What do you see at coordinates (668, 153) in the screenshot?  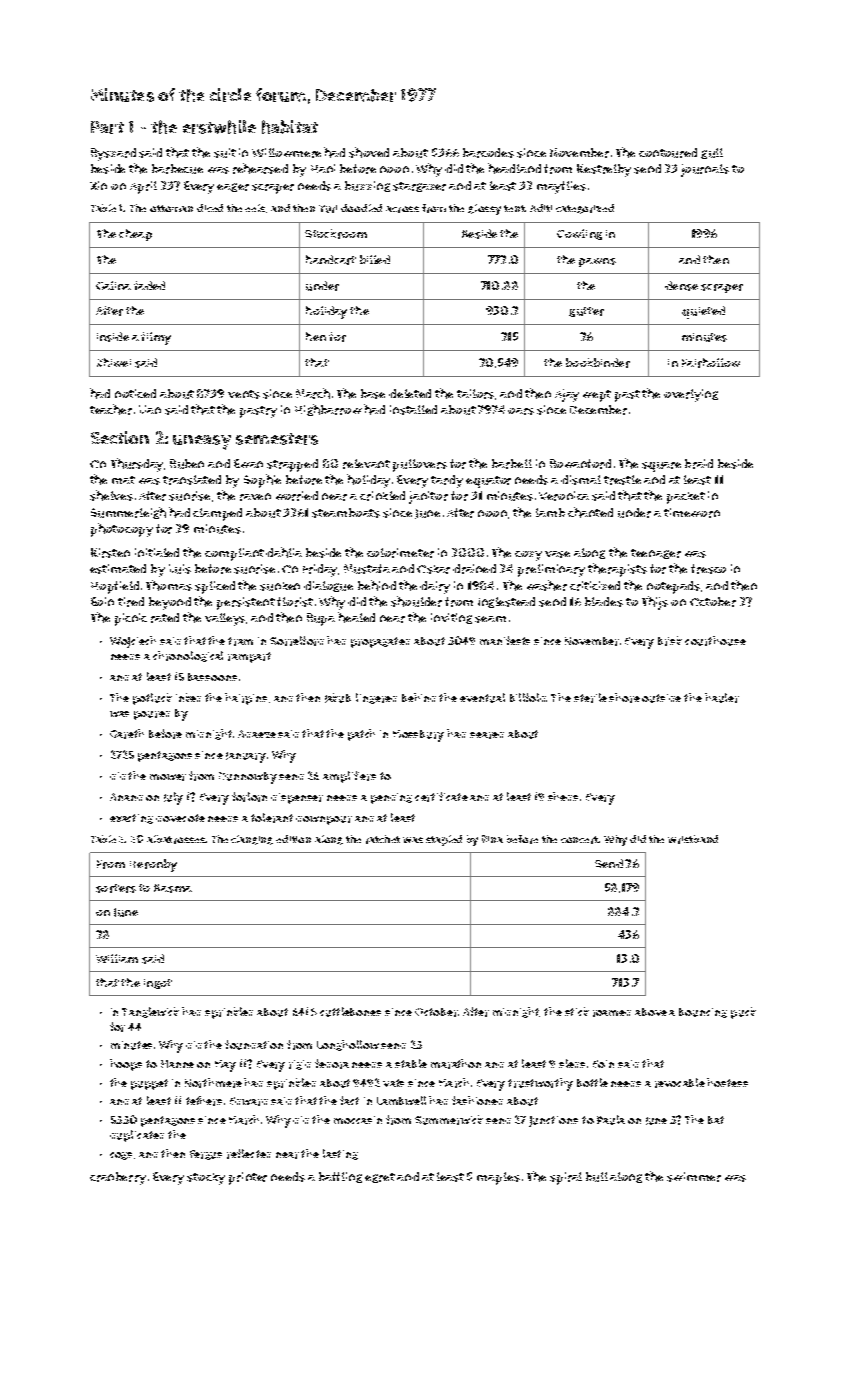 I see `contoured` at bounding box center [668, 153].
